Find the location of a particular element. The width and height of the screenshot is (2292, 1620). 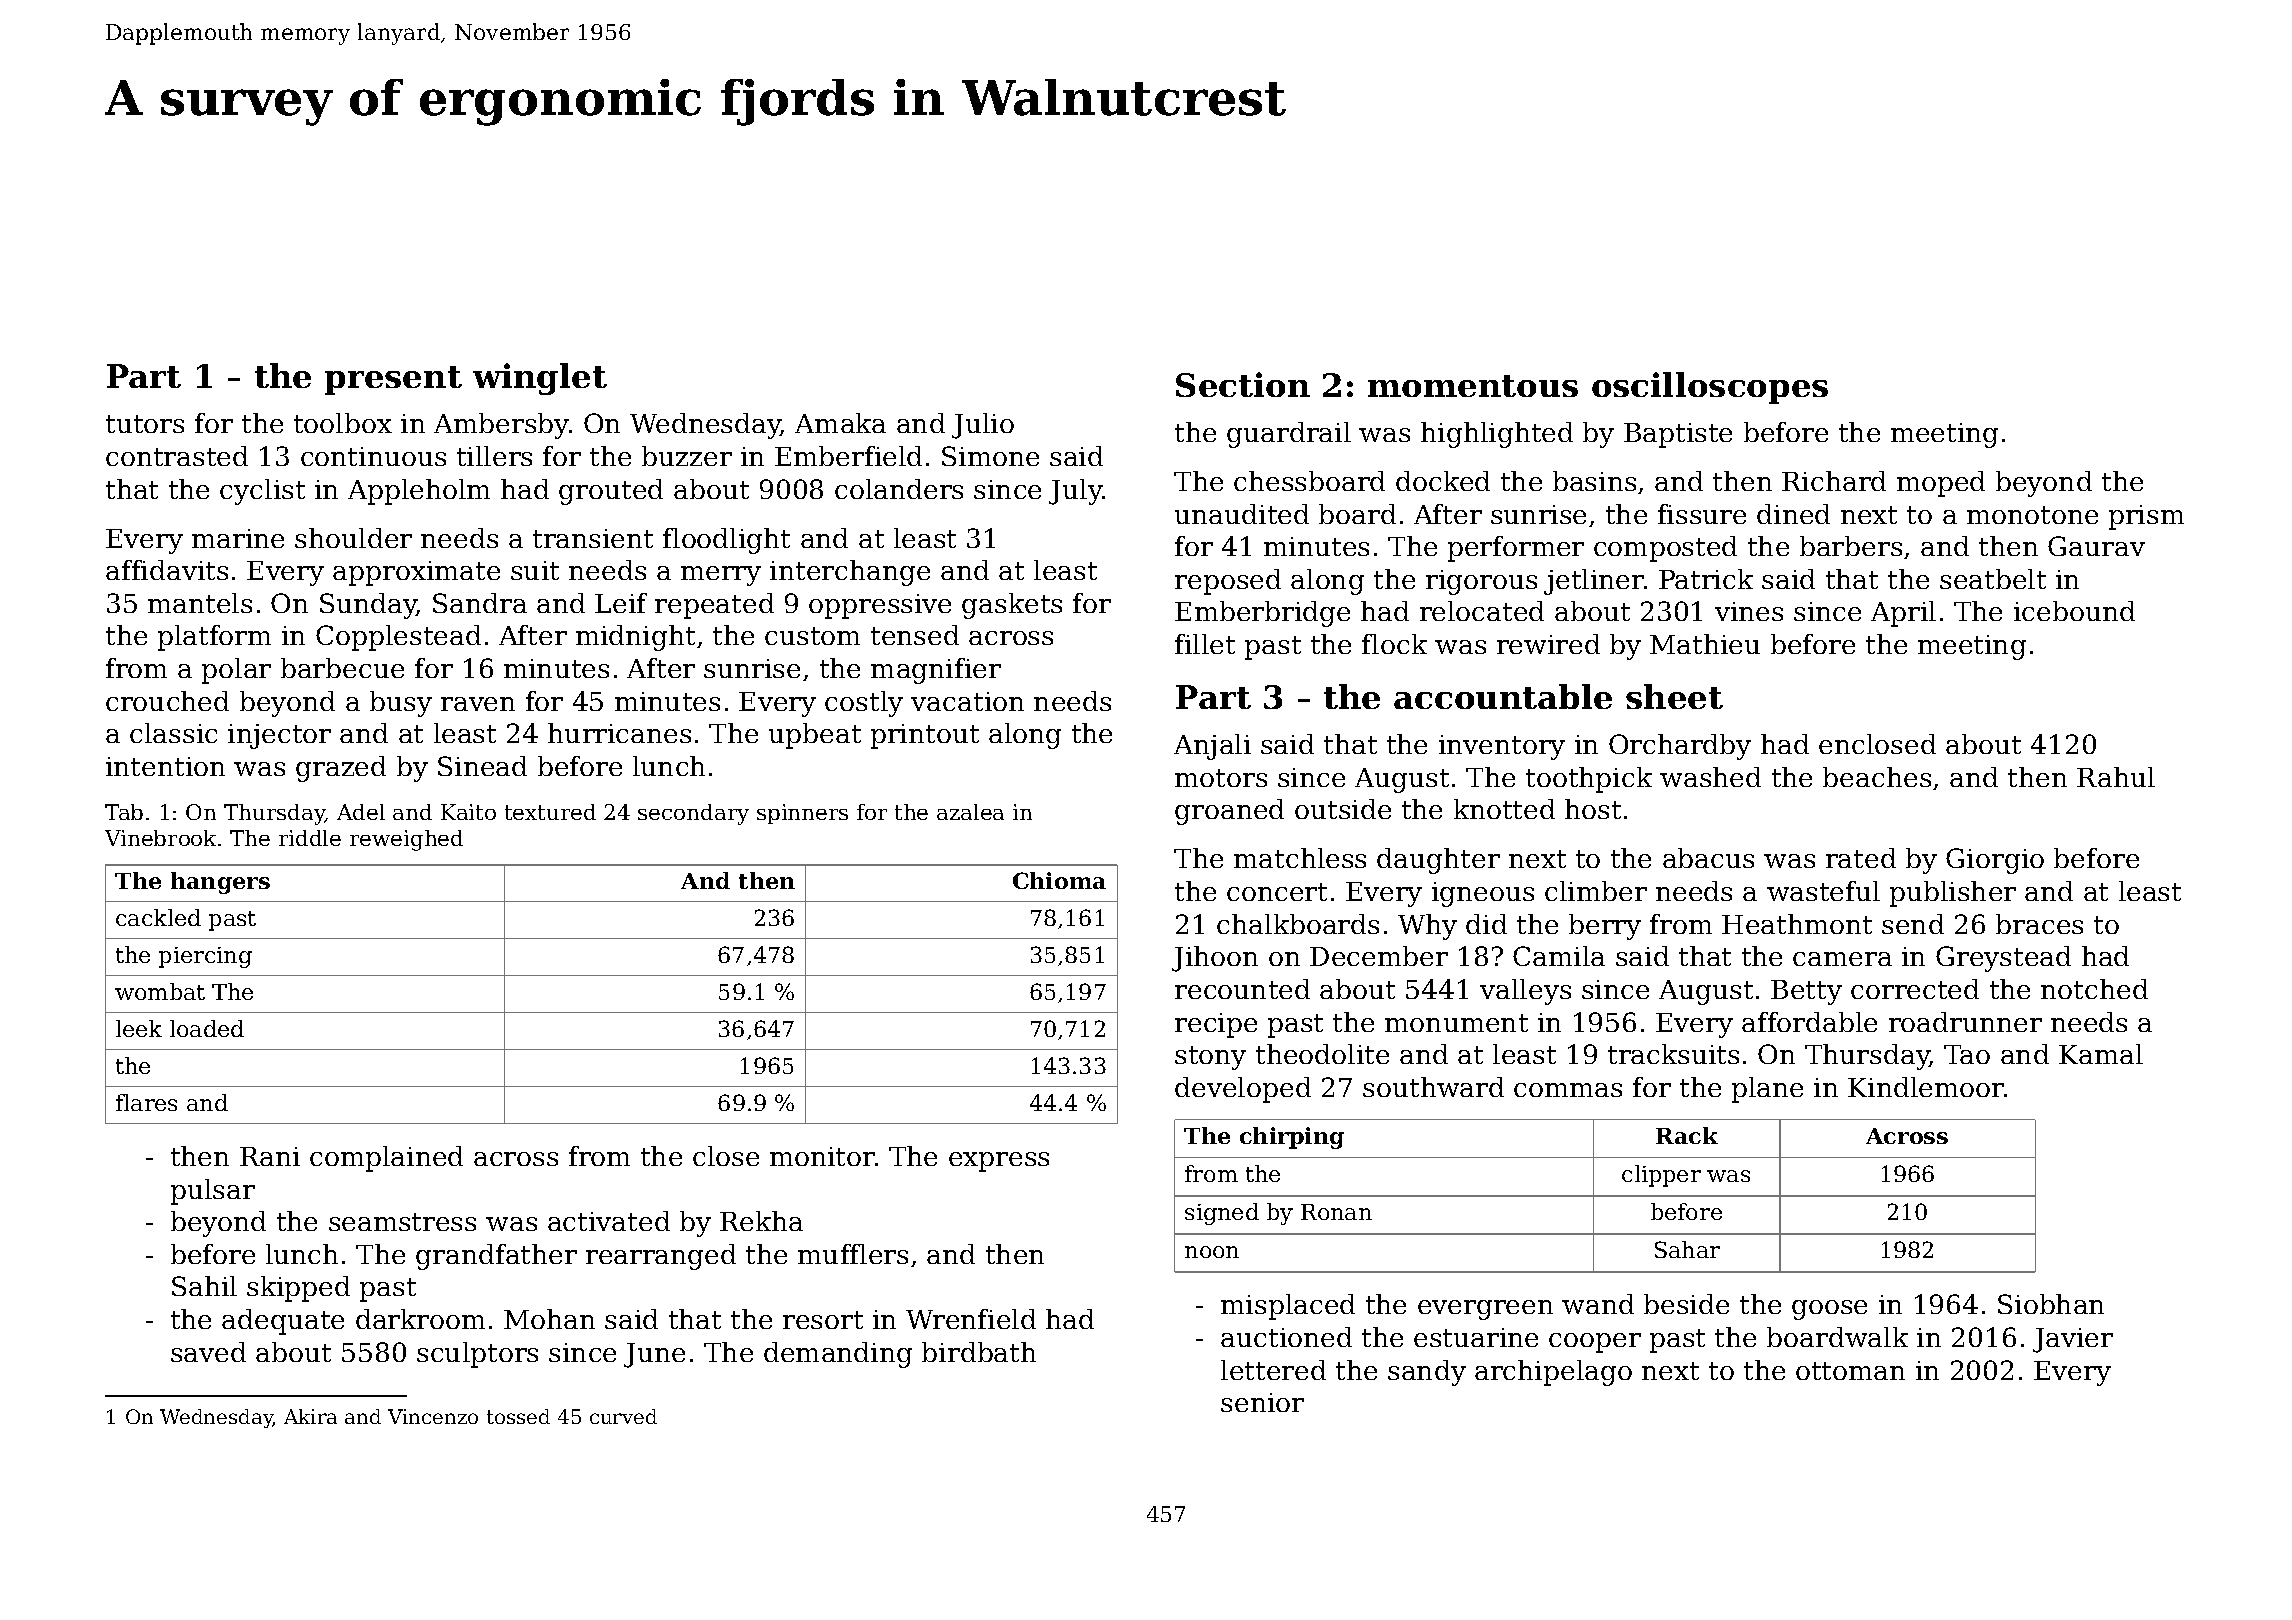

guardrail is located at coordinates (1289, 435).
